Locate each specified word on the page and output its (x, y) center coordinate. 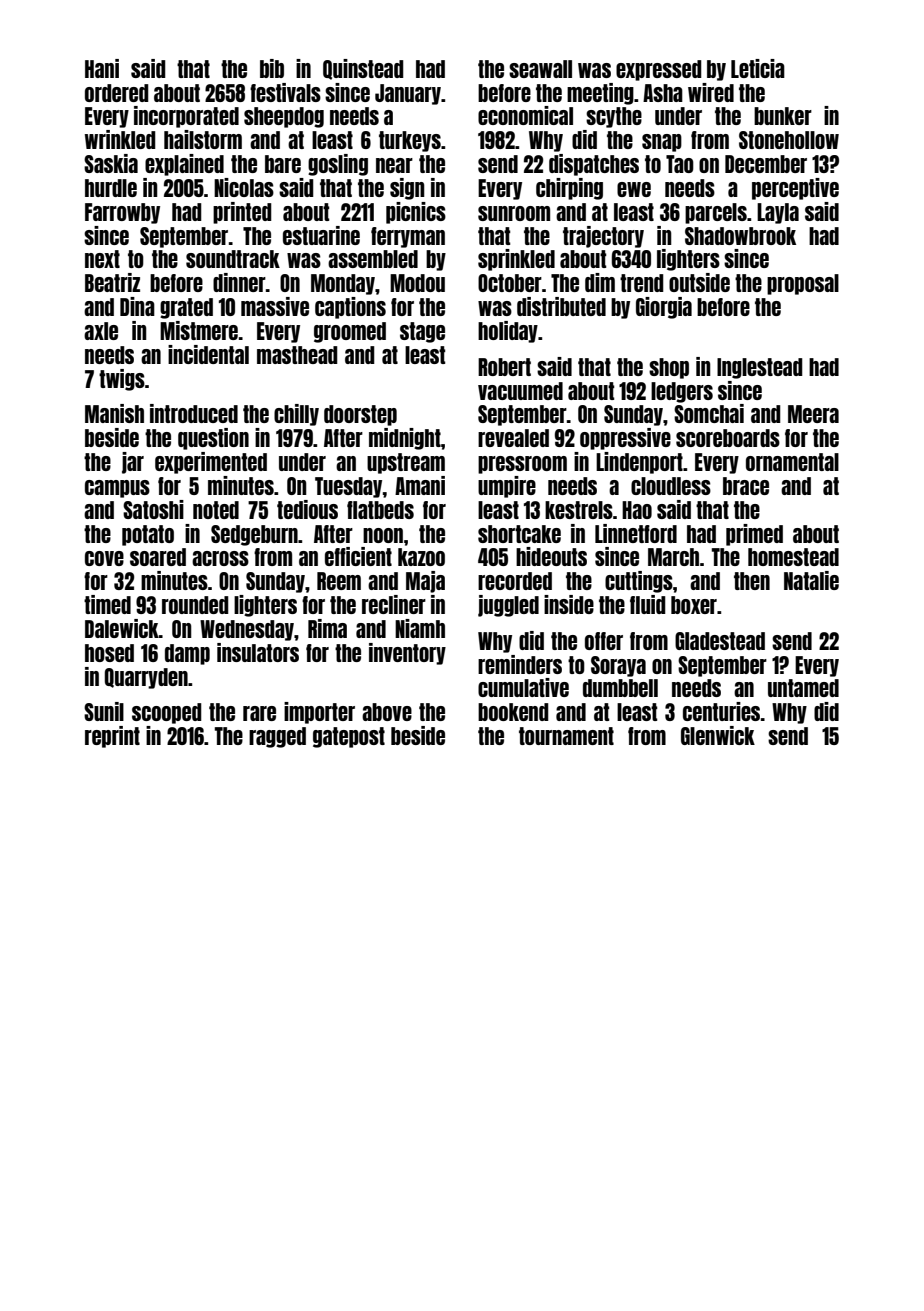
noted (216, 510)
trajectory (603, 237)
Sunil (104, 711)
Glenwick (718, 735)
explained (184, 165)
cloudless (671, 486)
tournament (566, 736)
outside (699, 282)
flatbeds (380, 510)
